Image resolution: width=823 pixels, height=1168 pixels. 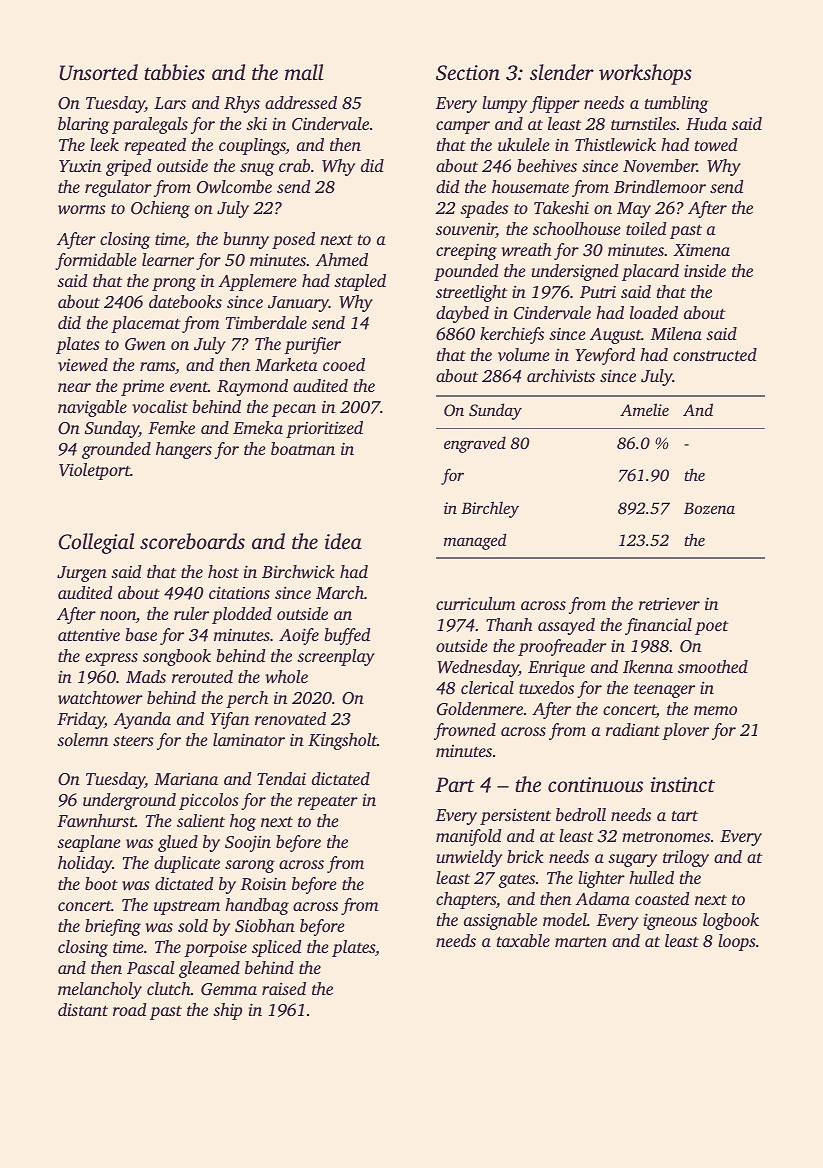 What do you see at coordinates (562, 72) in the screenshot?
I see `slender` at bounding box center [562, 72].
